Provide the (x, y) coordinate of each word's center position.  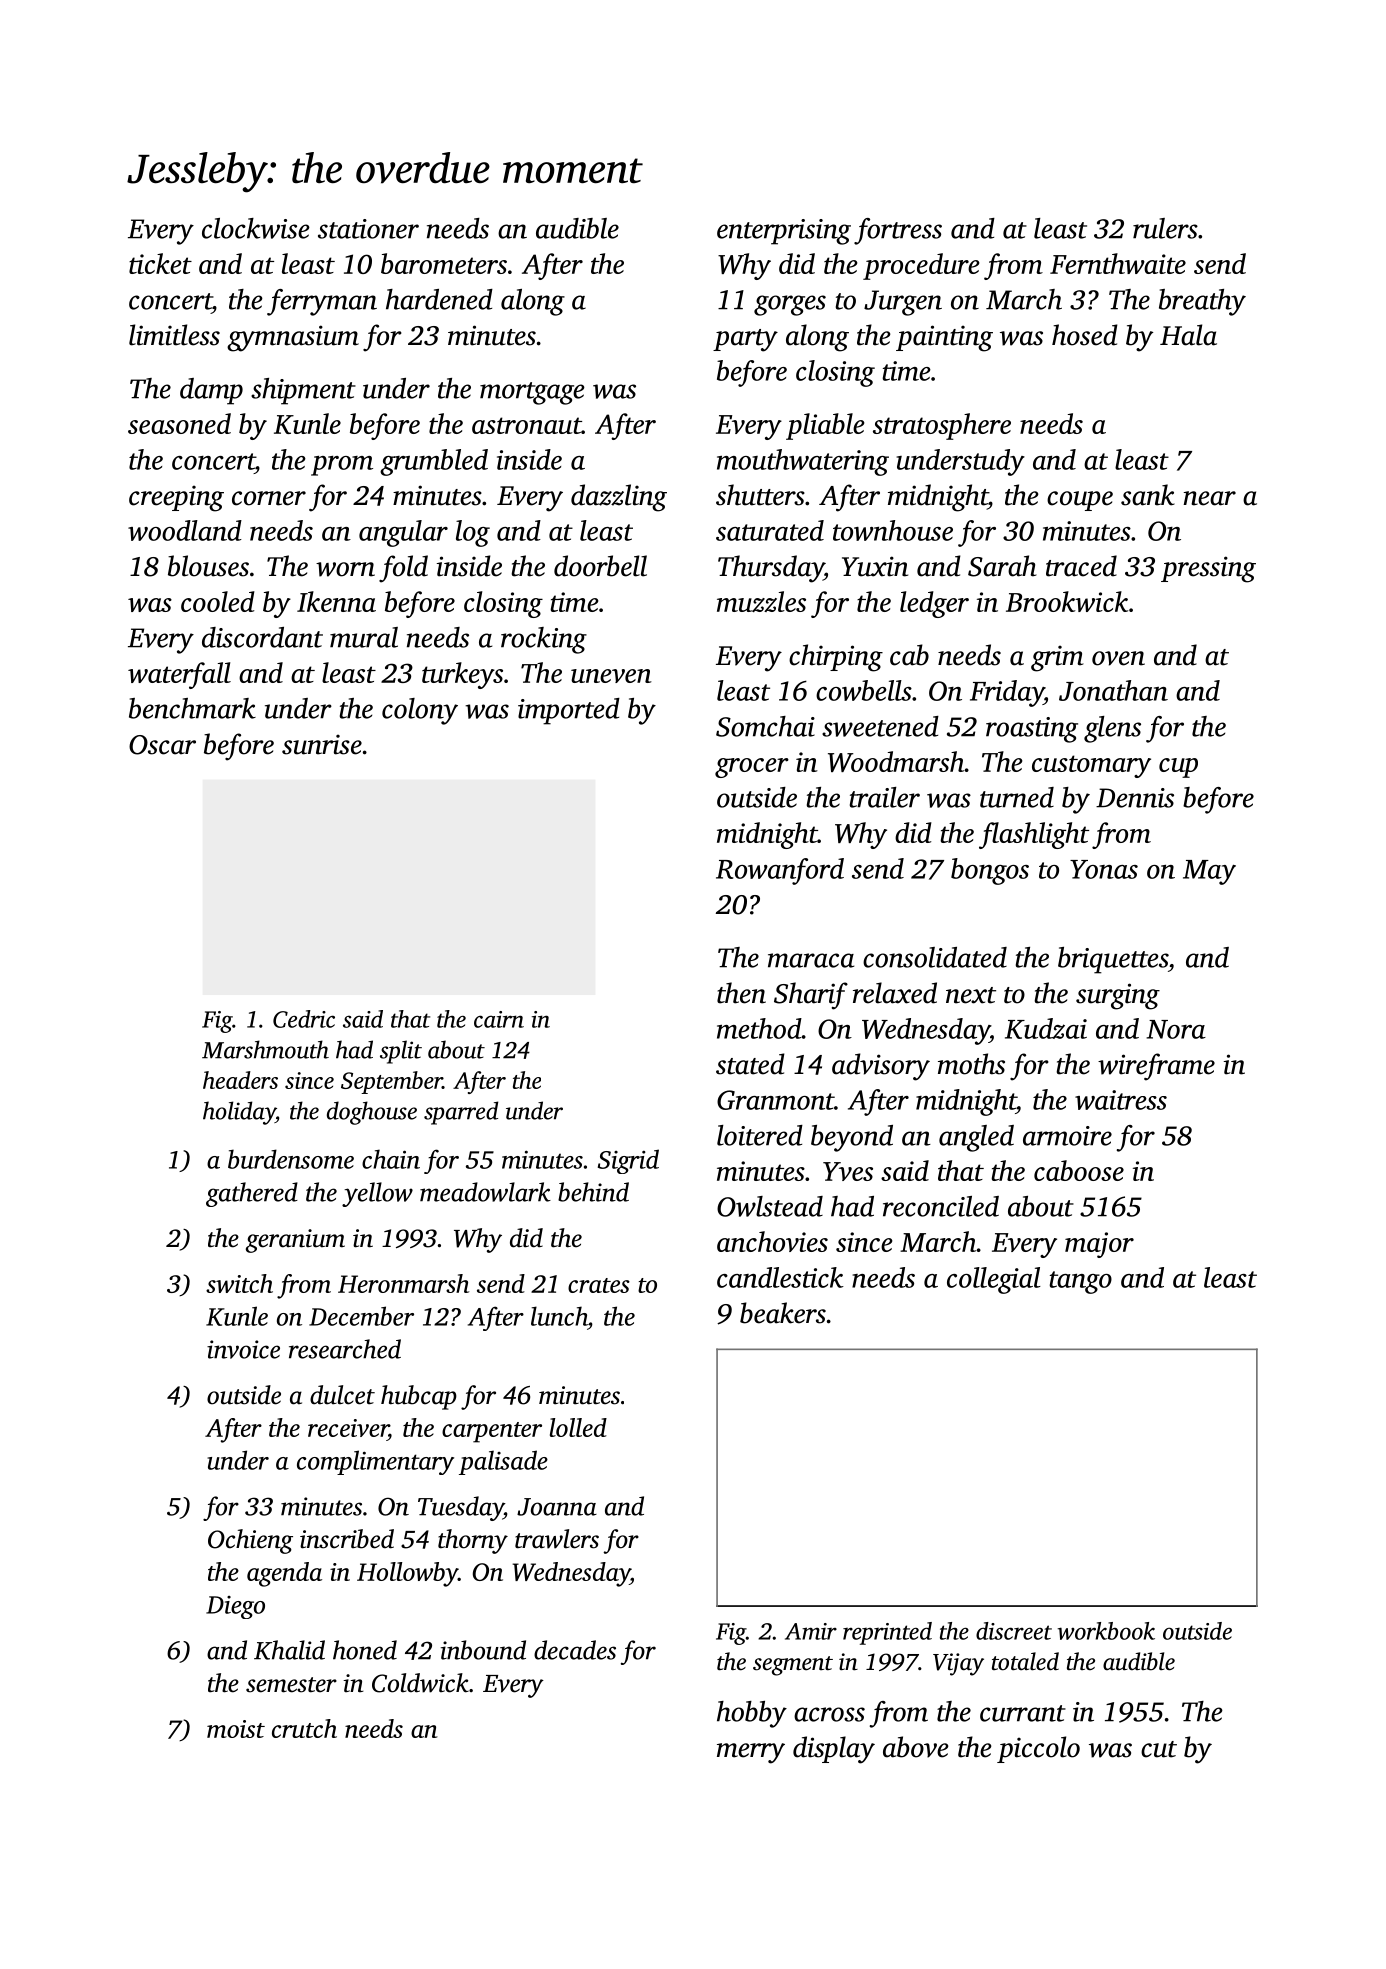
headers (240, 1080)
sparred (461, 1113)
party (745, 340)
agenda (284, 1574)
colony (420, 711)
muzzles (761, 601)
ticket (160, 263)
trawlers (557, 1539)
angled (976, 1138)
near (1209, 498)
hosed (1085, 335)
